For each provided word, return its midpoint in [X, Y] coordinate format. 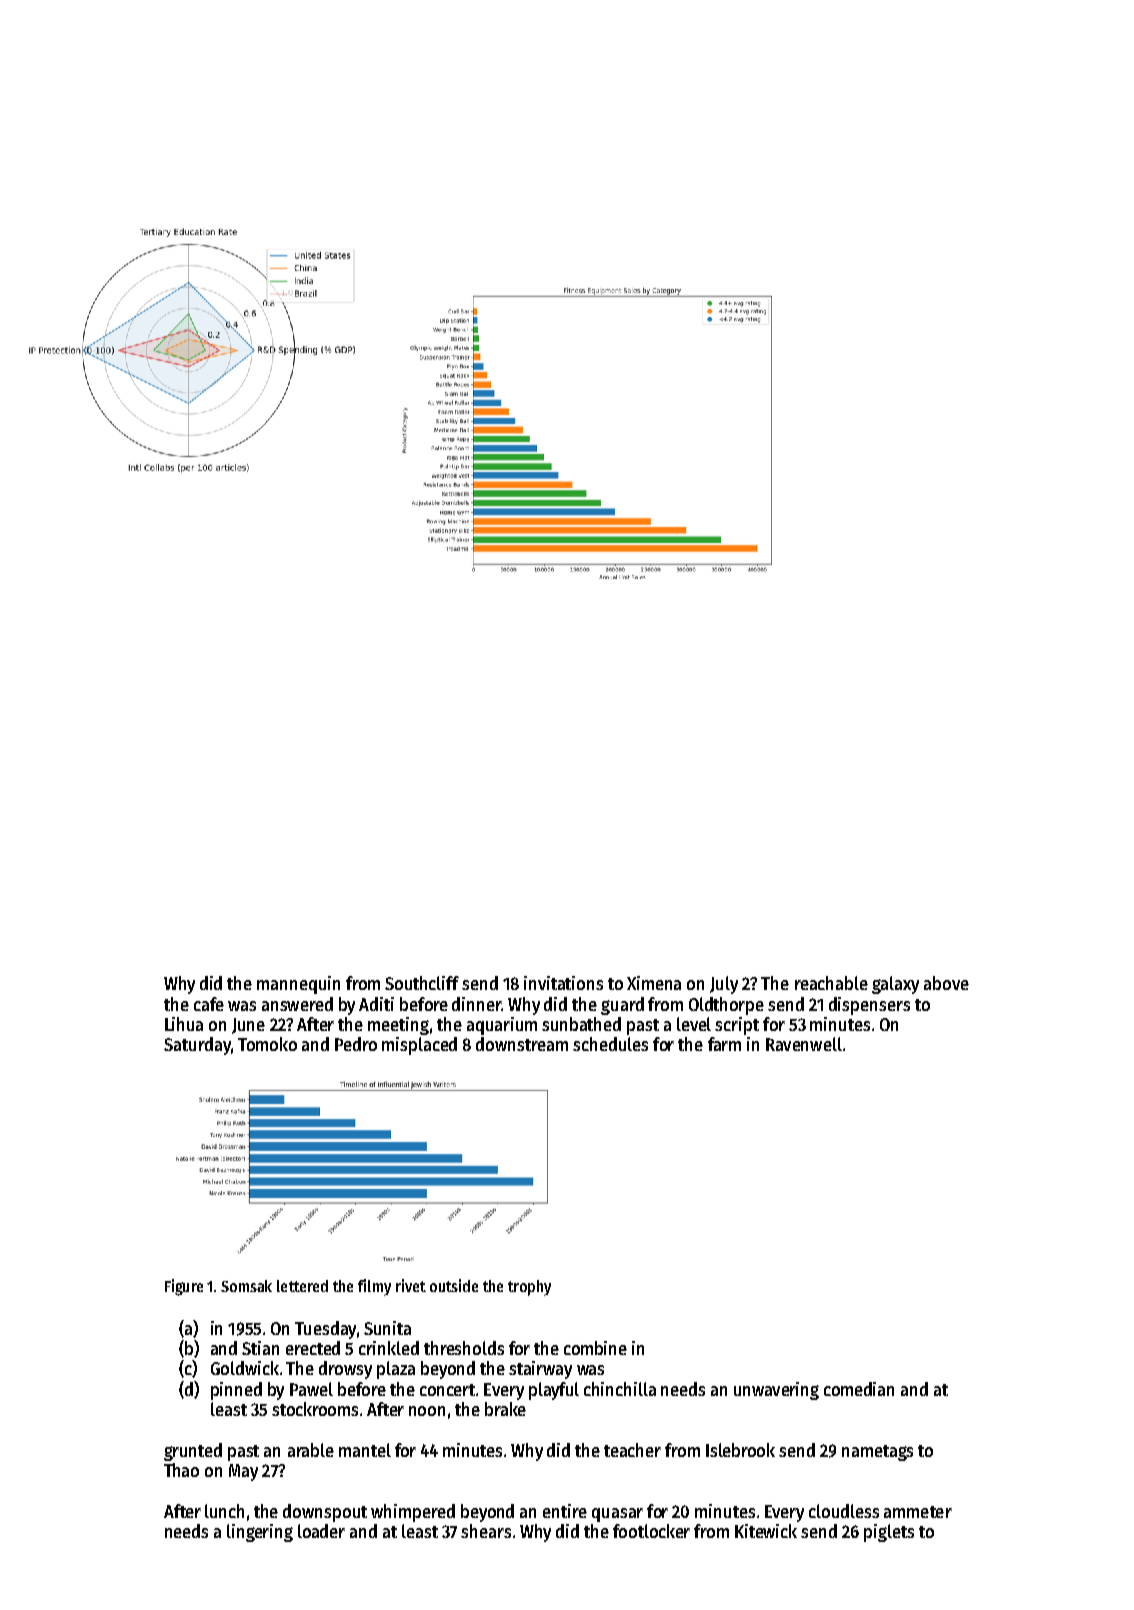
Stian [260, 1348]
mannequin [298, 985]
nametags [877, 1453]
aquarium [502, 1026]
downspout [325, 1513]
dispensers [869, 1006]
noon [427, 1411]
